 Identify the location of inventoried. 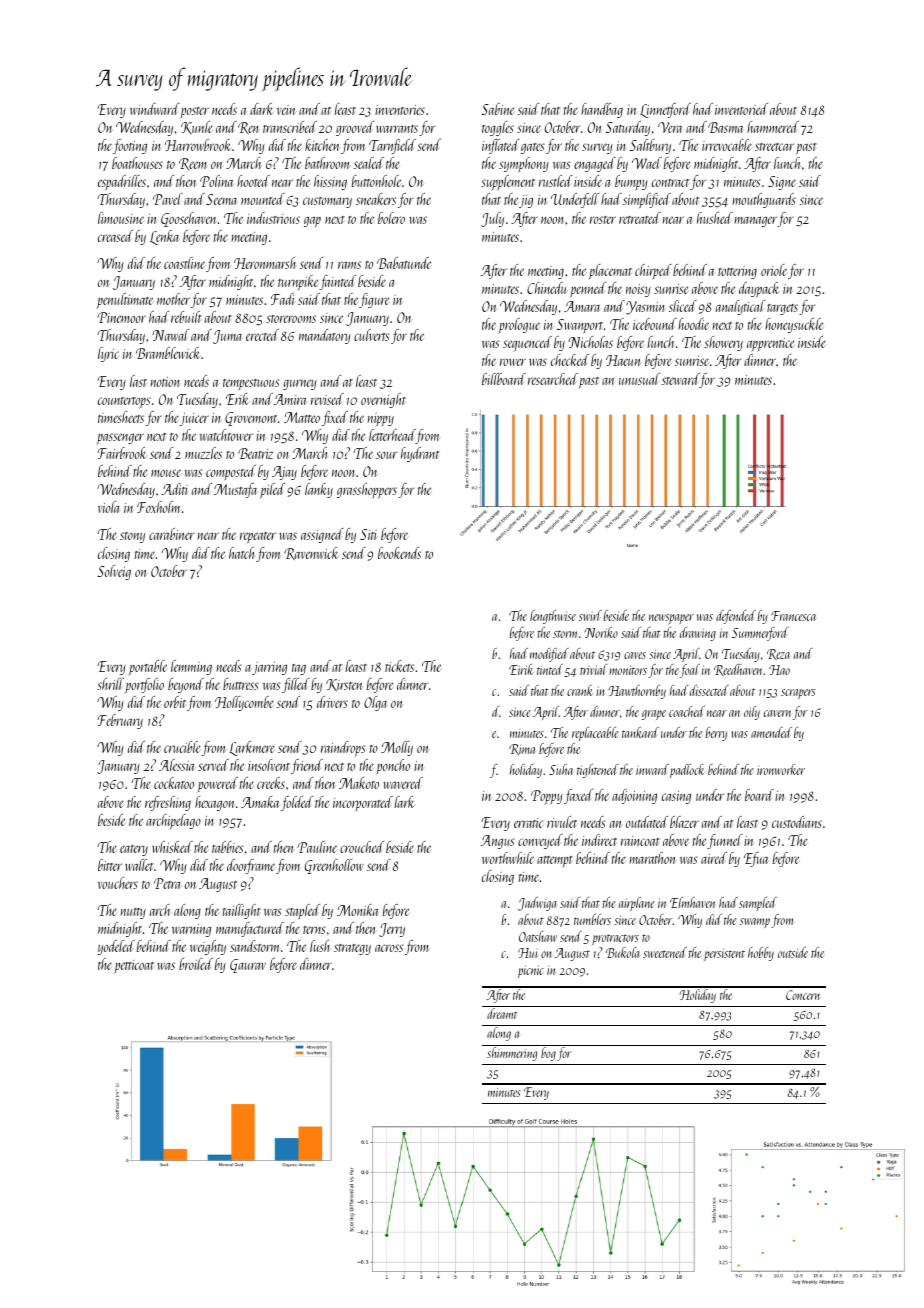
(741, 109).
